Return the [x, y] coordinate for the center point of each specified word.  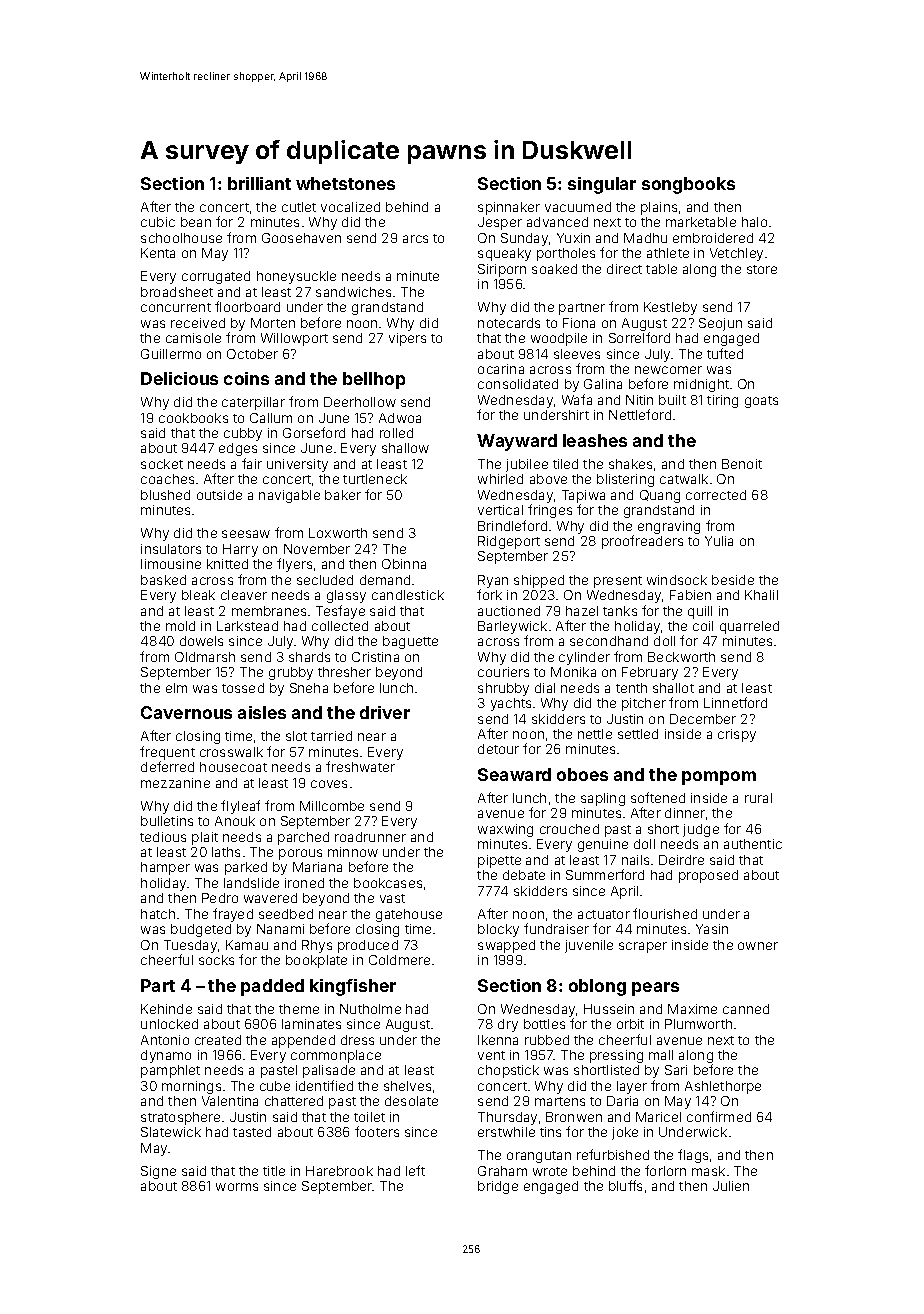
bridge [498, 1187]
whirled [500, 479]
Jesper [500, 223]
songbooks [688, 185]
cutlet [299, 207]
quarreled [749, 627]
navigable [289, 496]
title [274, 1171]
